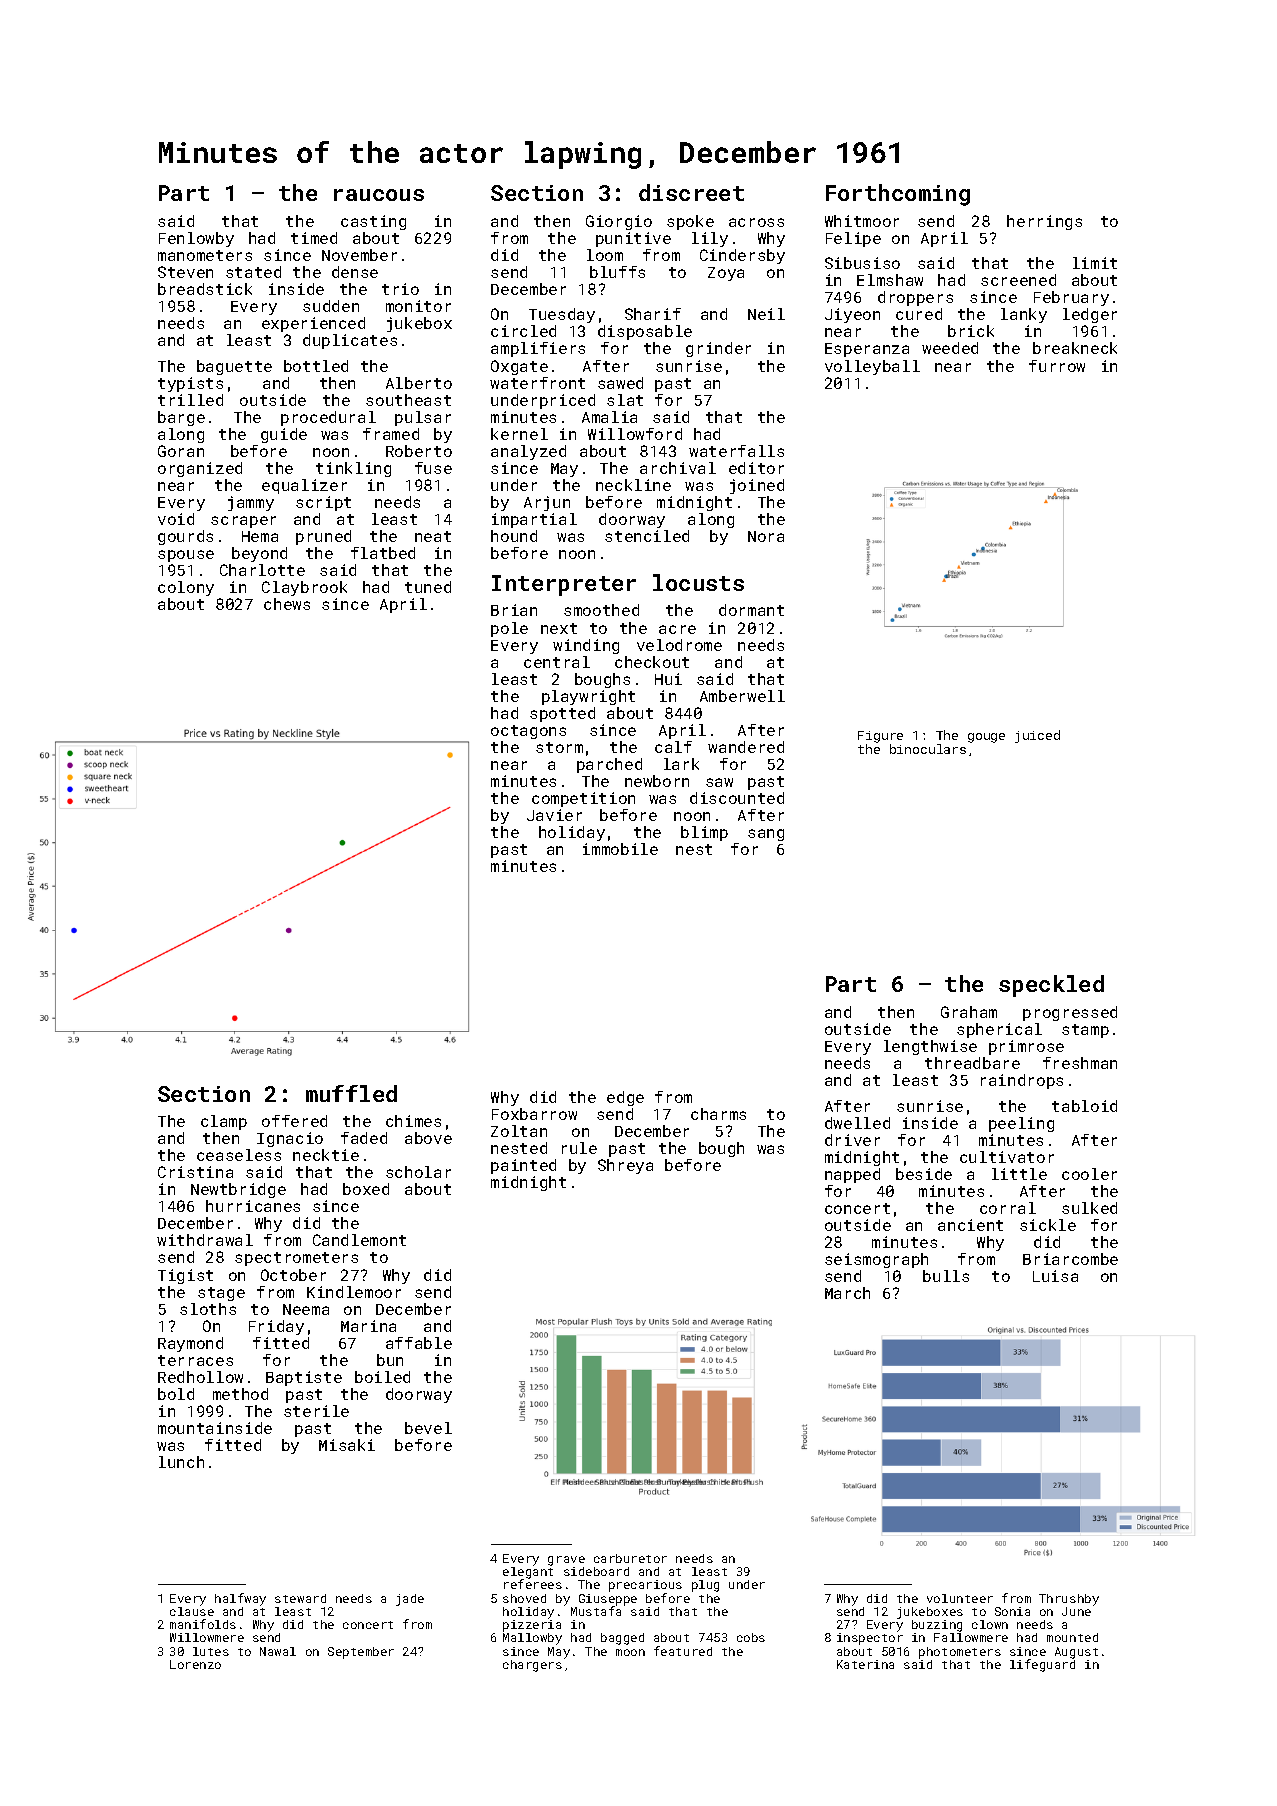  What do you see at coordinates (969, 1012) in the screenshot?
I see `Graham` at bounding box center [969, 1012].
